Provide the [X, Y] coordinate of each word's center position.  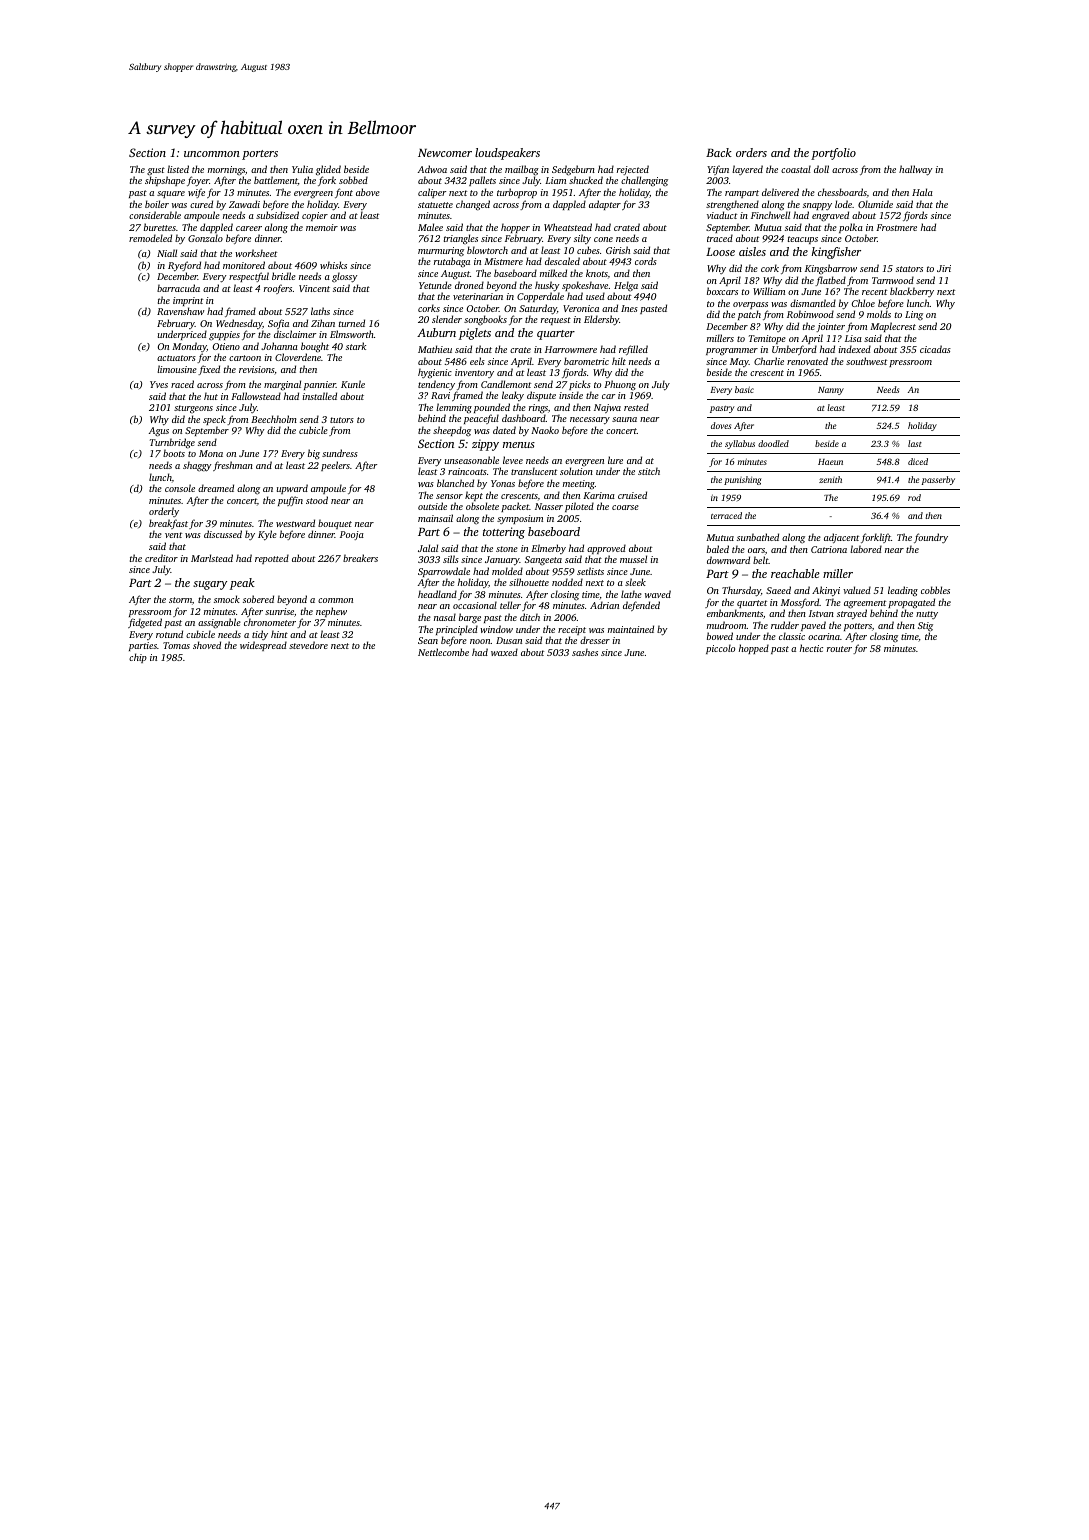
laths [320, 311]
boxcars [722, 291]
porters [260, 155]
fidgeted [145, 623]
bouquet [335, 524]
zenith [830, 479]
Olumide [875, 204]
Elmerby [548, 549]
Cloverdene [298, 357]
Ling [914, 316]
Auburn [436, 332]
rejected [633, 171]
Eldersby [601, 320]
